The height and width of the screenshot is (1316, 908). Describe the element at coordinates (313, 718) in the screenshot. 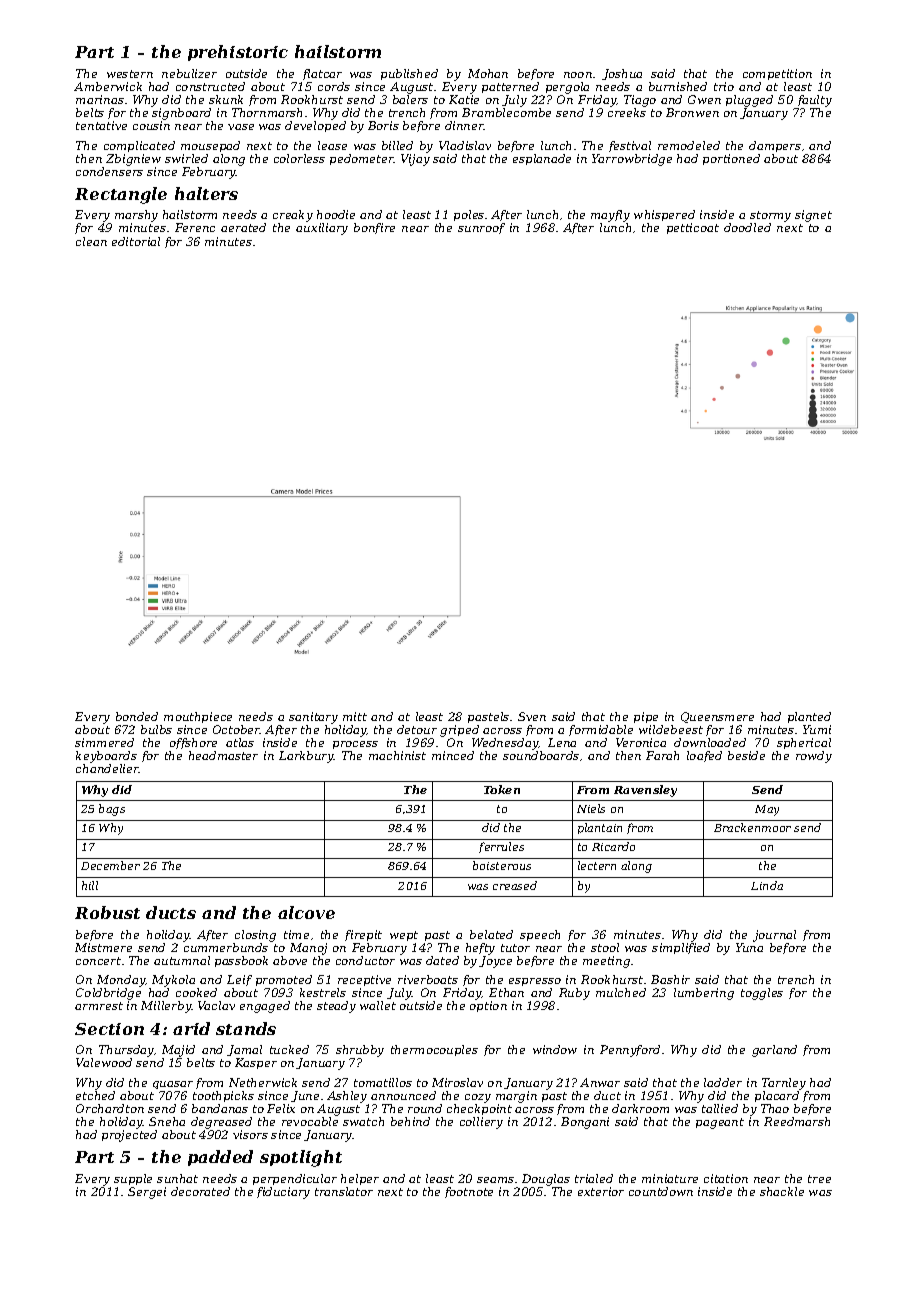

I see `sanitary` at that location.
